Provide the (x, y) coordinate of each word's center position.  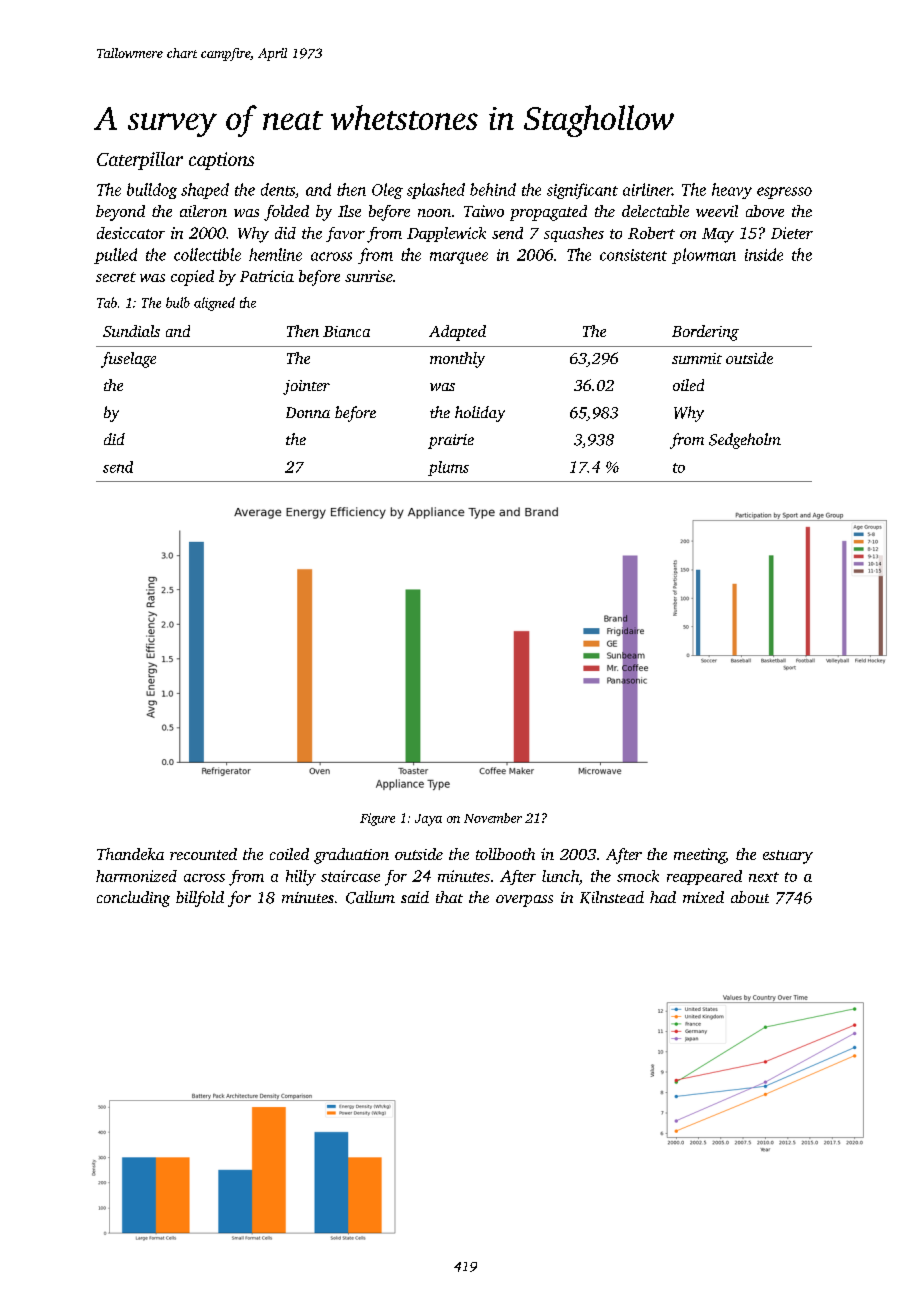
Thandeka (130, 854)
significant (582, 191)
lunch (560, 876)
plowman (704, 256)
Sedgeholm (745, 441)
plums (448, 468)
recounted (203, 854)
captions (221, 161)
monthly (457, 360)
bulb (178, 302)
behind (493, 189)
